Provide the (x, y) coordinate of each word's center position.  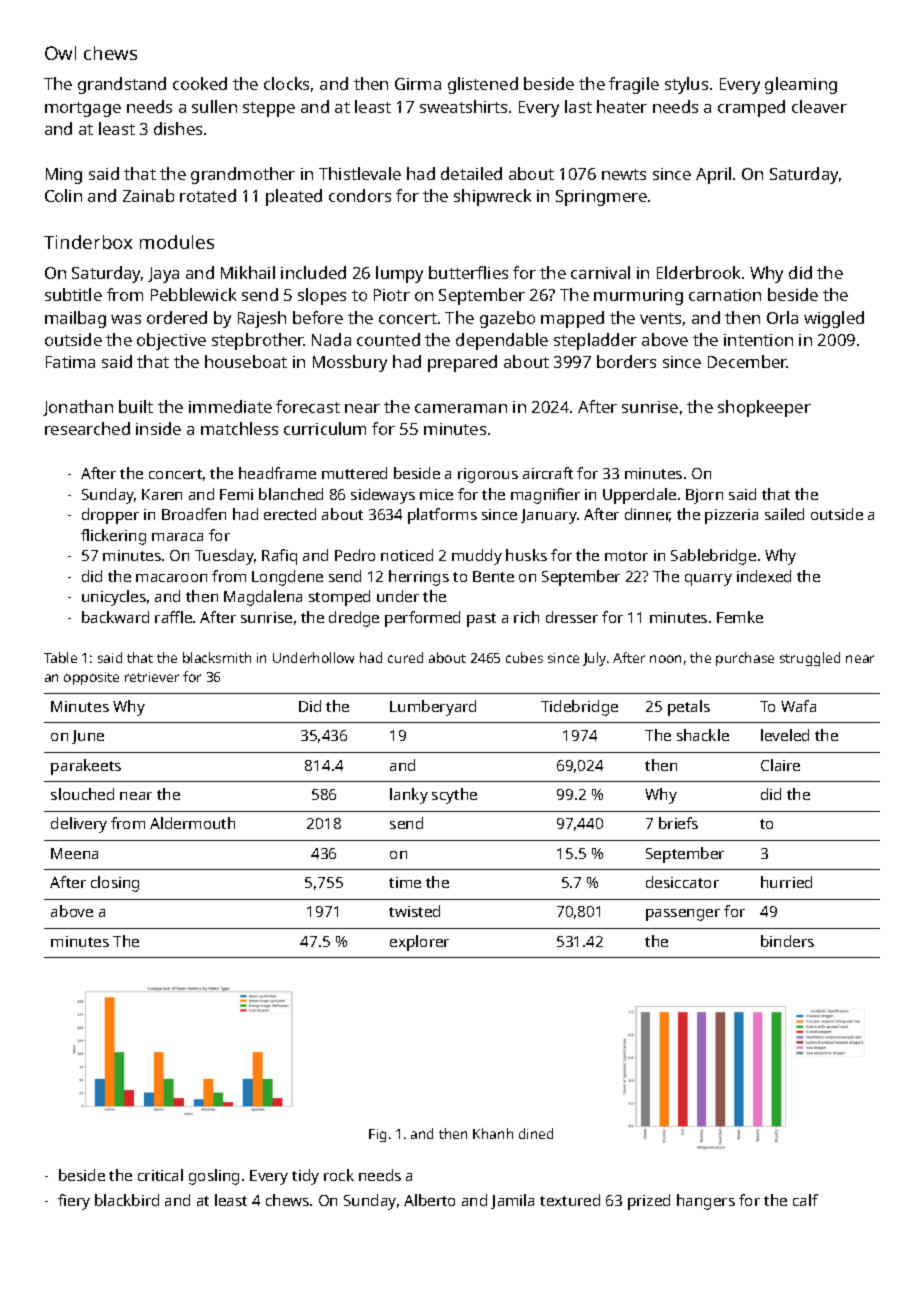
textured (570, 1200)
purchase (745, 659)
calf (805, 1200)
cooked (200, 83)
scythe (454, 796)
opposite (91, 678)
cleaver (819, 106)
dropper (110, 516)
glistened (483, 85)
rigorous (488, 475)
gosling (214, 1177)
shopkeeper (764, 408)
